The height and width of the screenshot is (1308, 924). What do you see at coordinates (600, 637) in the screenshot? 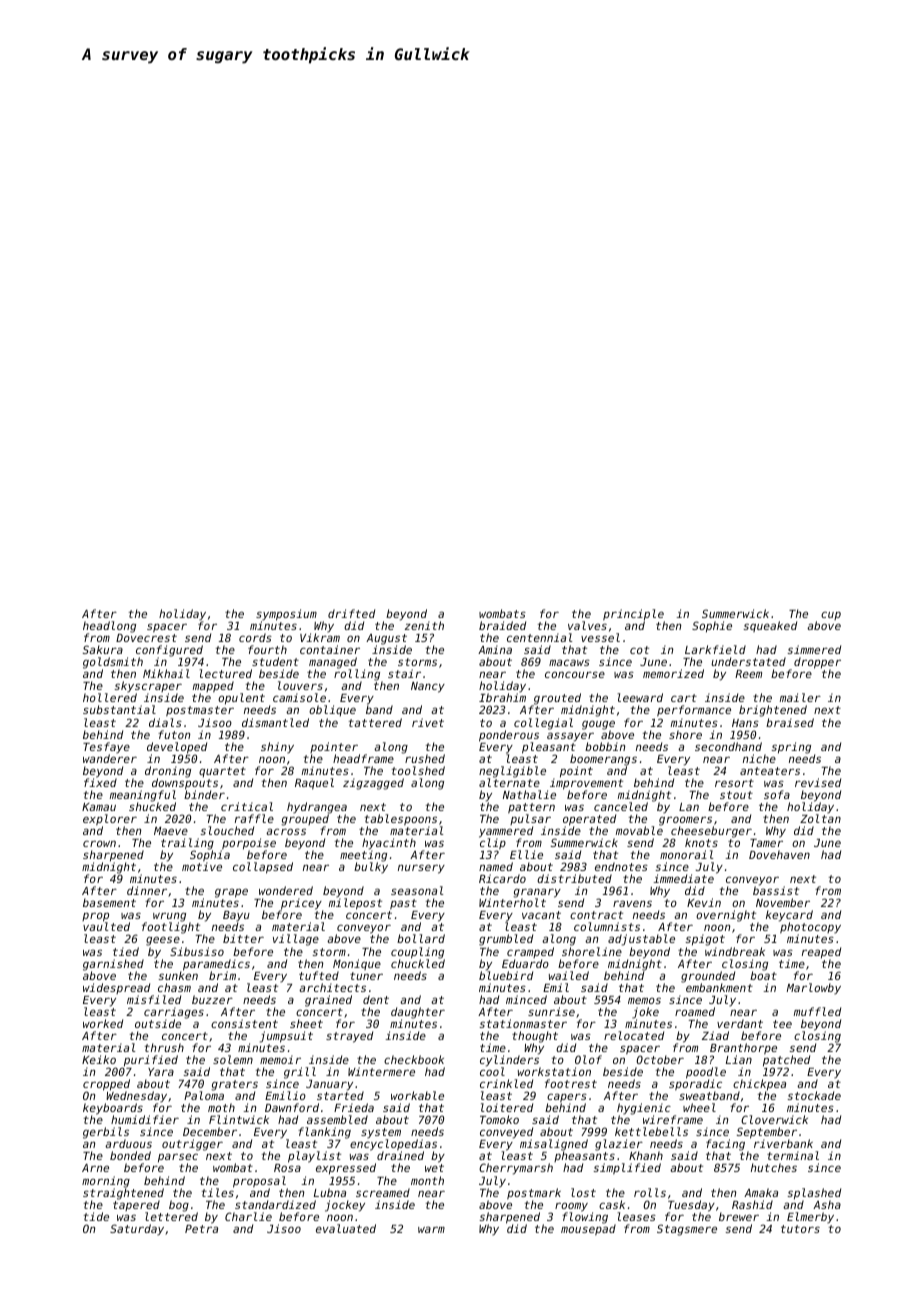
I see `vessel` at bounding box center [600, 637].
